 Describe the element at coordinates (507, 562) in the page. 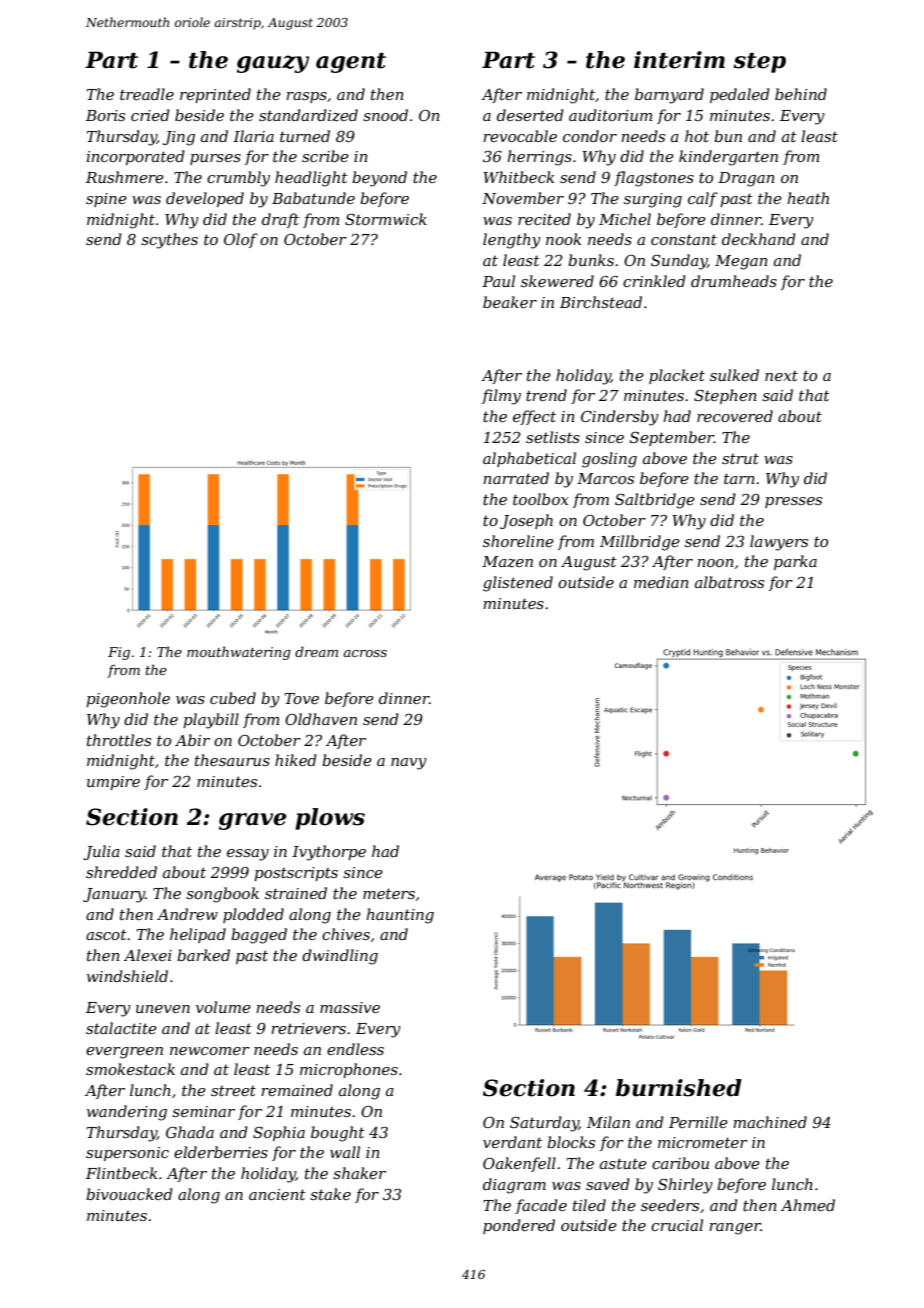

I see `Mazen` at that location.
